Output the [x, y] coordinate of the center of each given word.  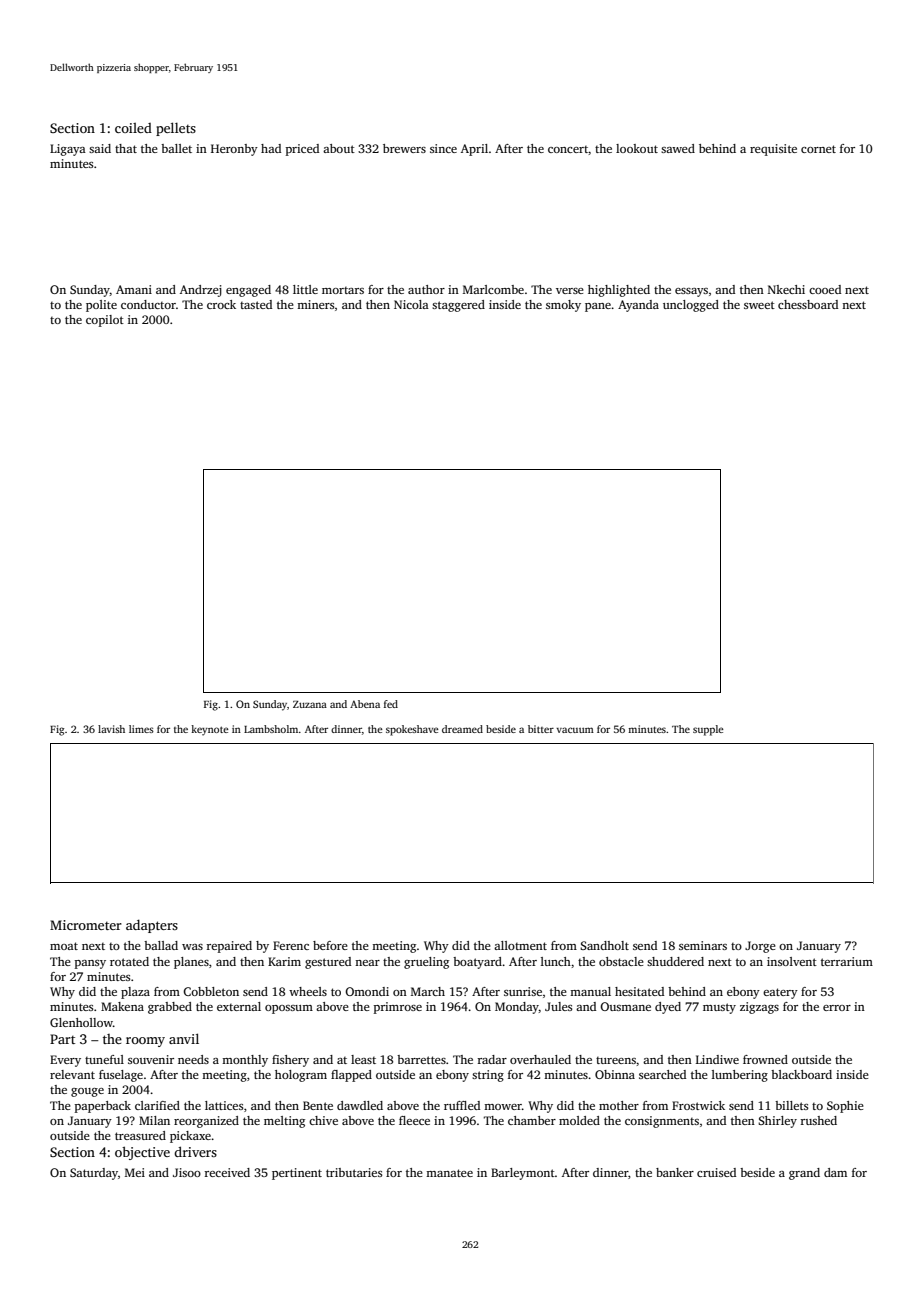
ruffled [462, 1105]
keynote [210, 730]
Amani [134, 289]
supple [708, 730]
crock [221, 304]
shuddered [675, 961]
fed [391, 704]
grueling [426, 963]
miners [315, 304]
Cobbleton [211, 991]
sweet [759, 305]
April [474, 150]
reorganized [206, 1122]
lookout [637, 148]
